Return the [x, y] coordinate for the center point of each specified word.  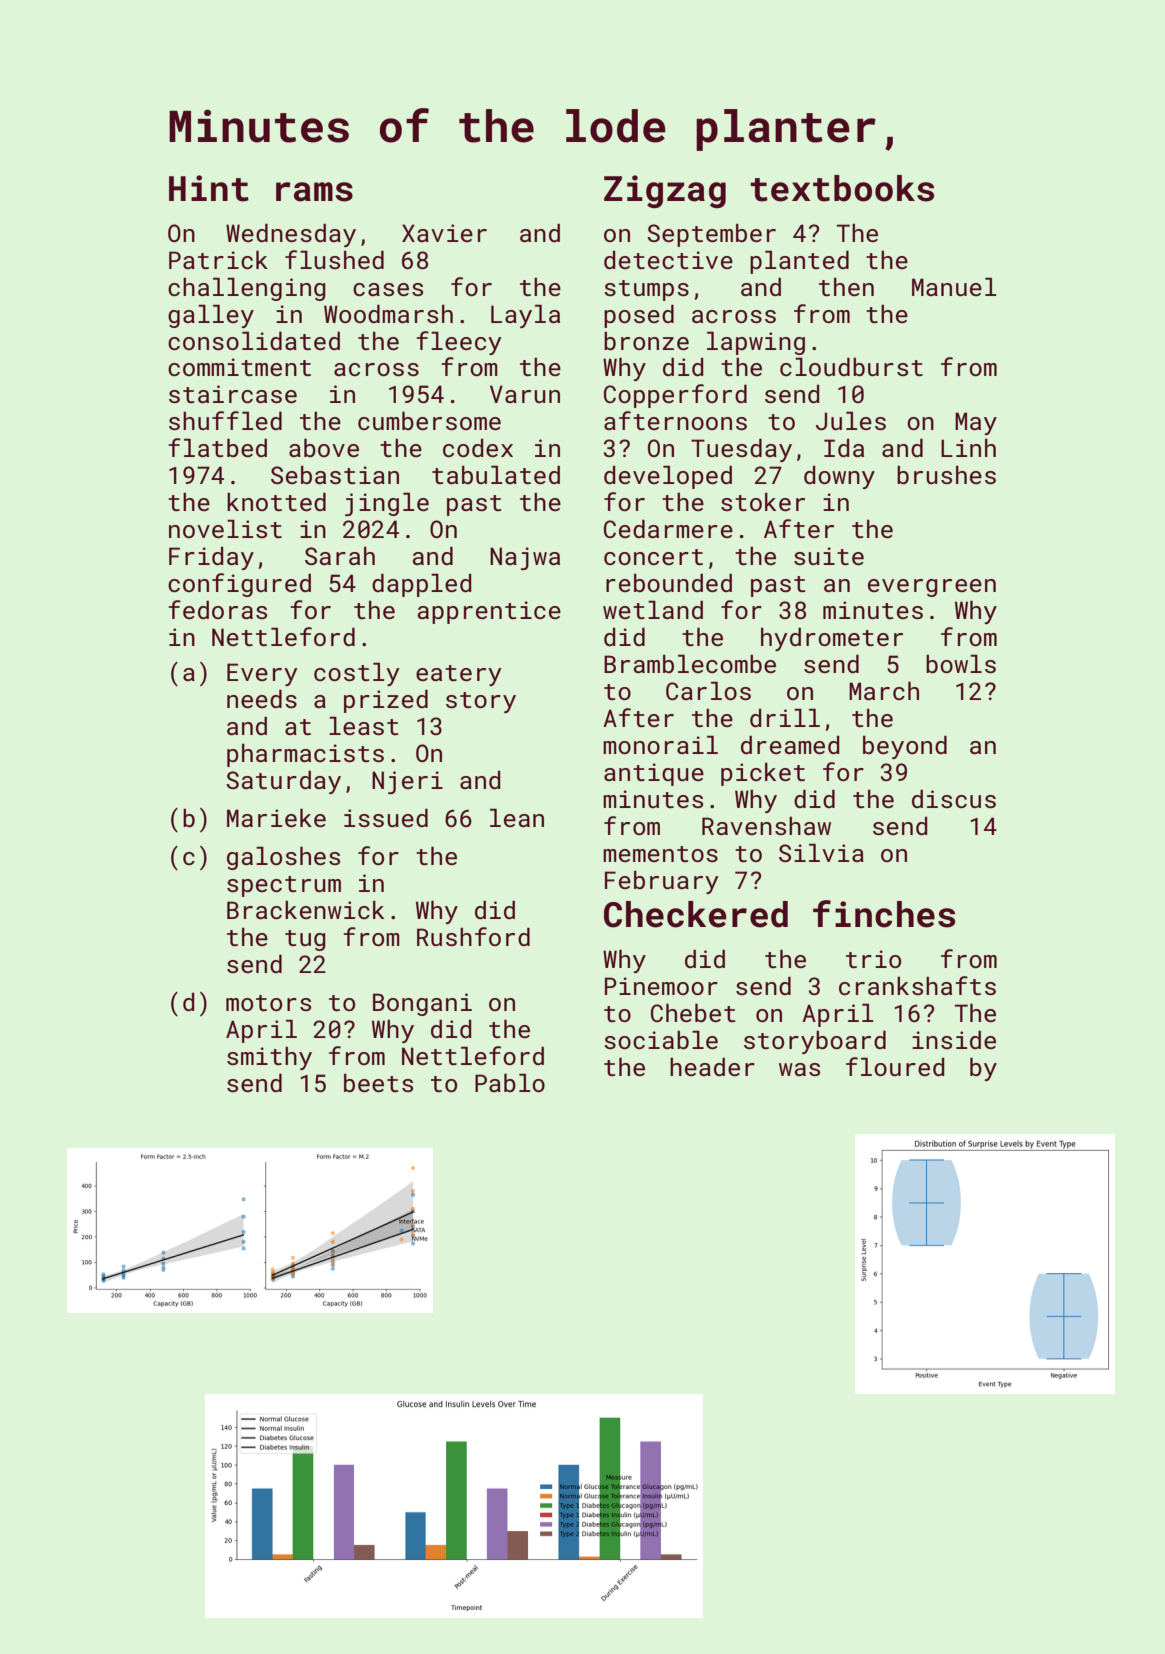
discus [954, 798]
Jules [851, 420]
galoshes [283, 858]
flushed [334, 259]
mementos [660, 854]
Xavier [444, 233]
